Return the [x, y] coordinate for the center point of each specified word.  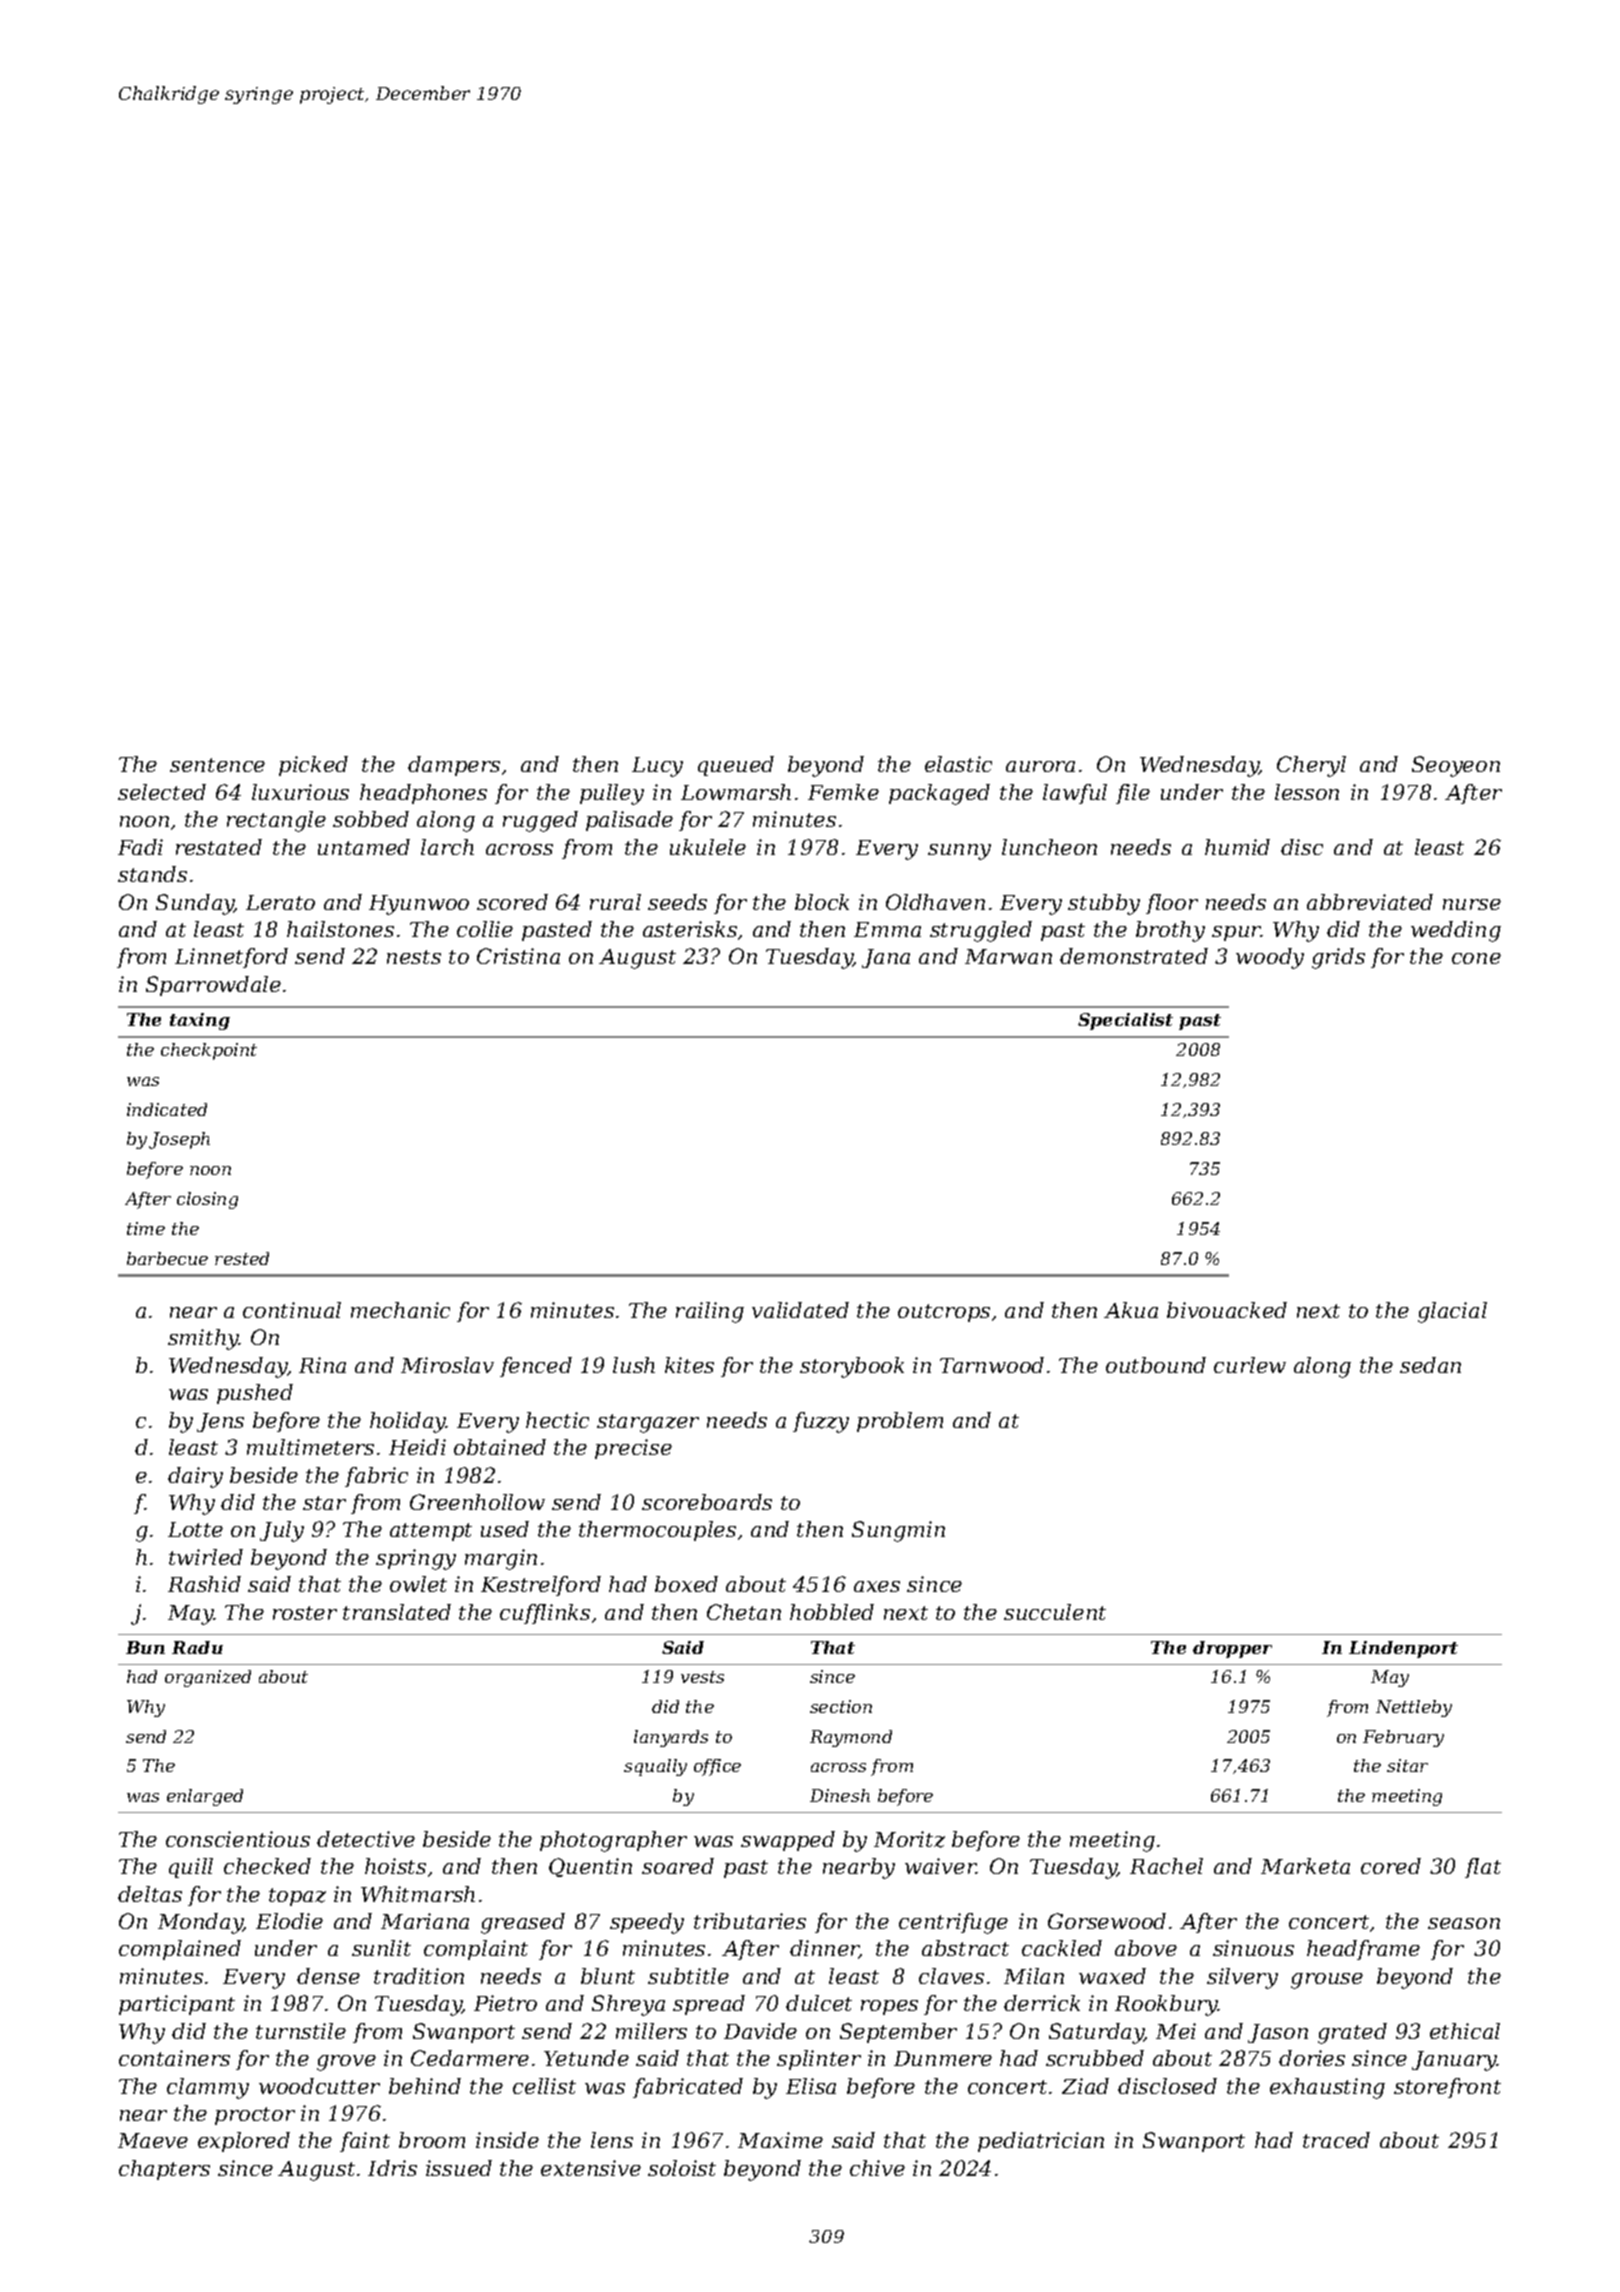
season [1464, 1923]
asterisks [690, 929]
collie [485, 929]
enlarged [205, 1797]
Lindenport [1403, 1649]
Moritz [909, 1839]
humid [1237, 847]
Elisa [811, 2086]
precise [633, 1449]
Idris [392, 2168]
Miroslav [447, 1365]
